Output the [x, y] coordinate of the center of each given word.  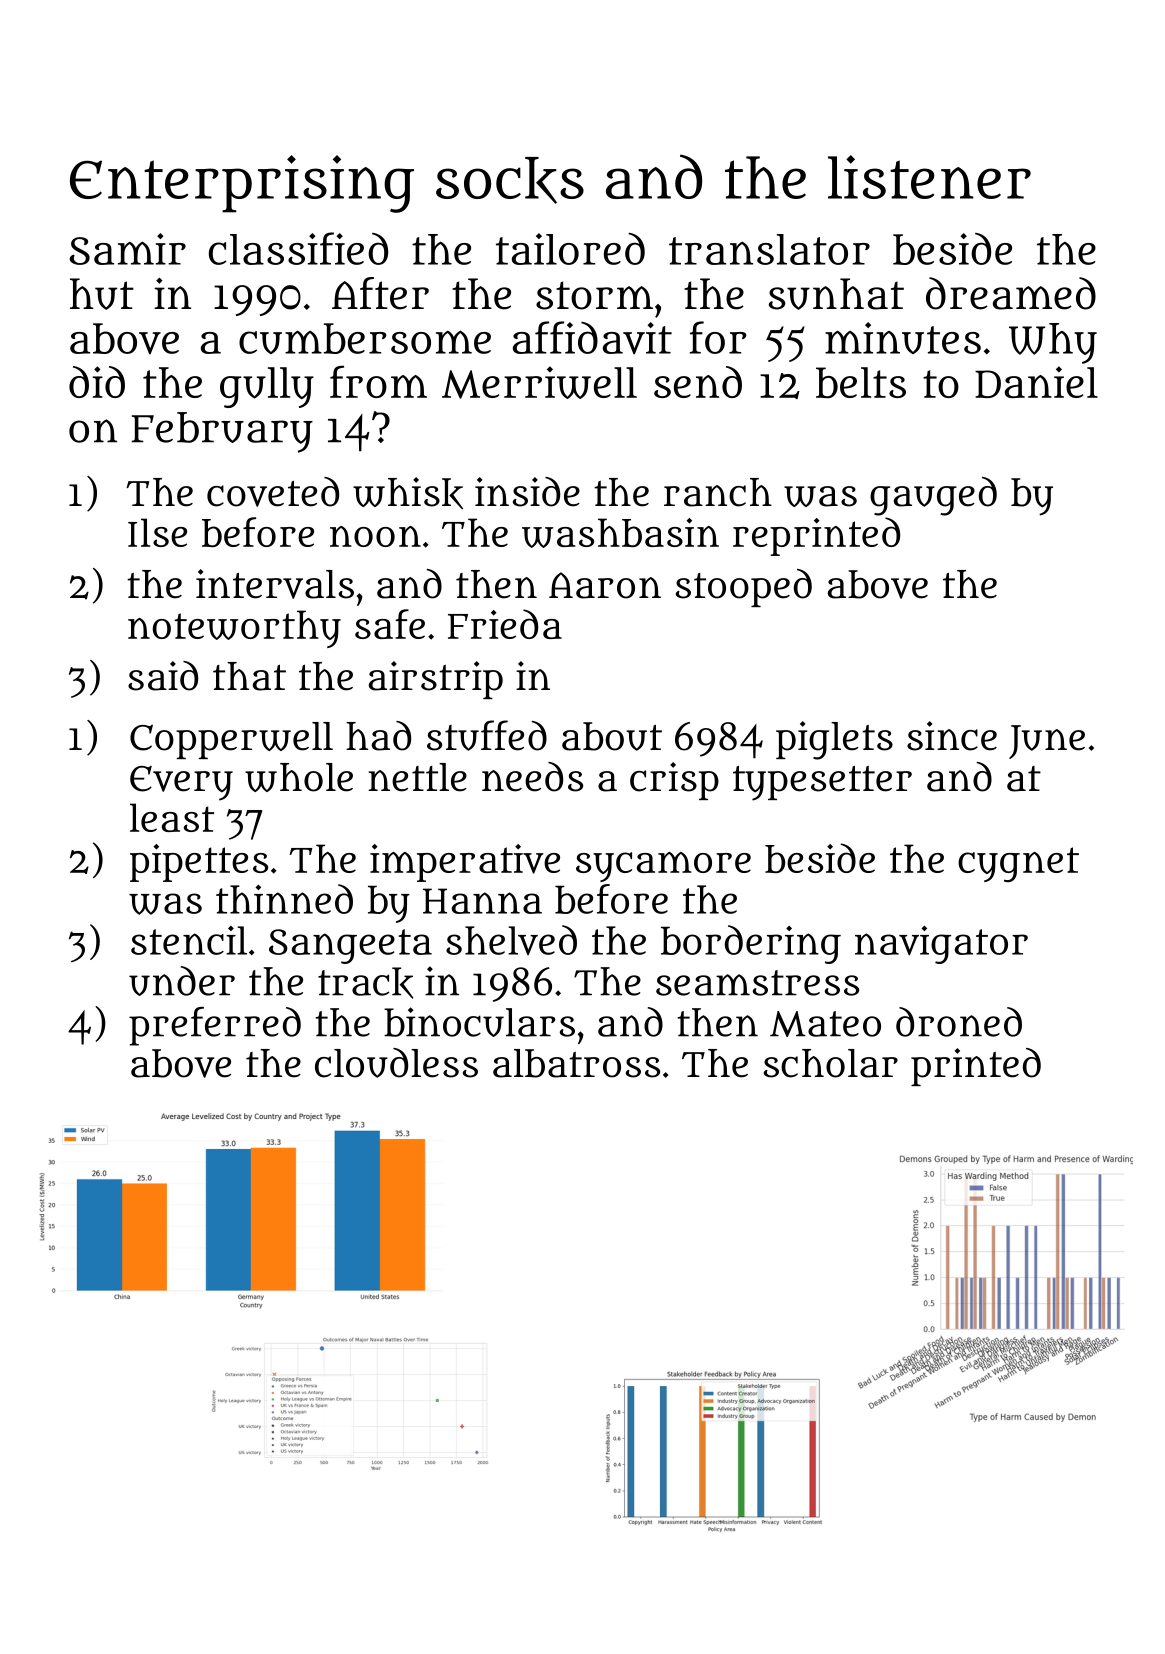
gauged [933, 496]
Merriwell [539, 382]
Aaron [605, 585]
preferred [215, 1026]
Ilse [157, 532]
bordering [751, 944]
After [380, 293]
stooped [744, 588]
